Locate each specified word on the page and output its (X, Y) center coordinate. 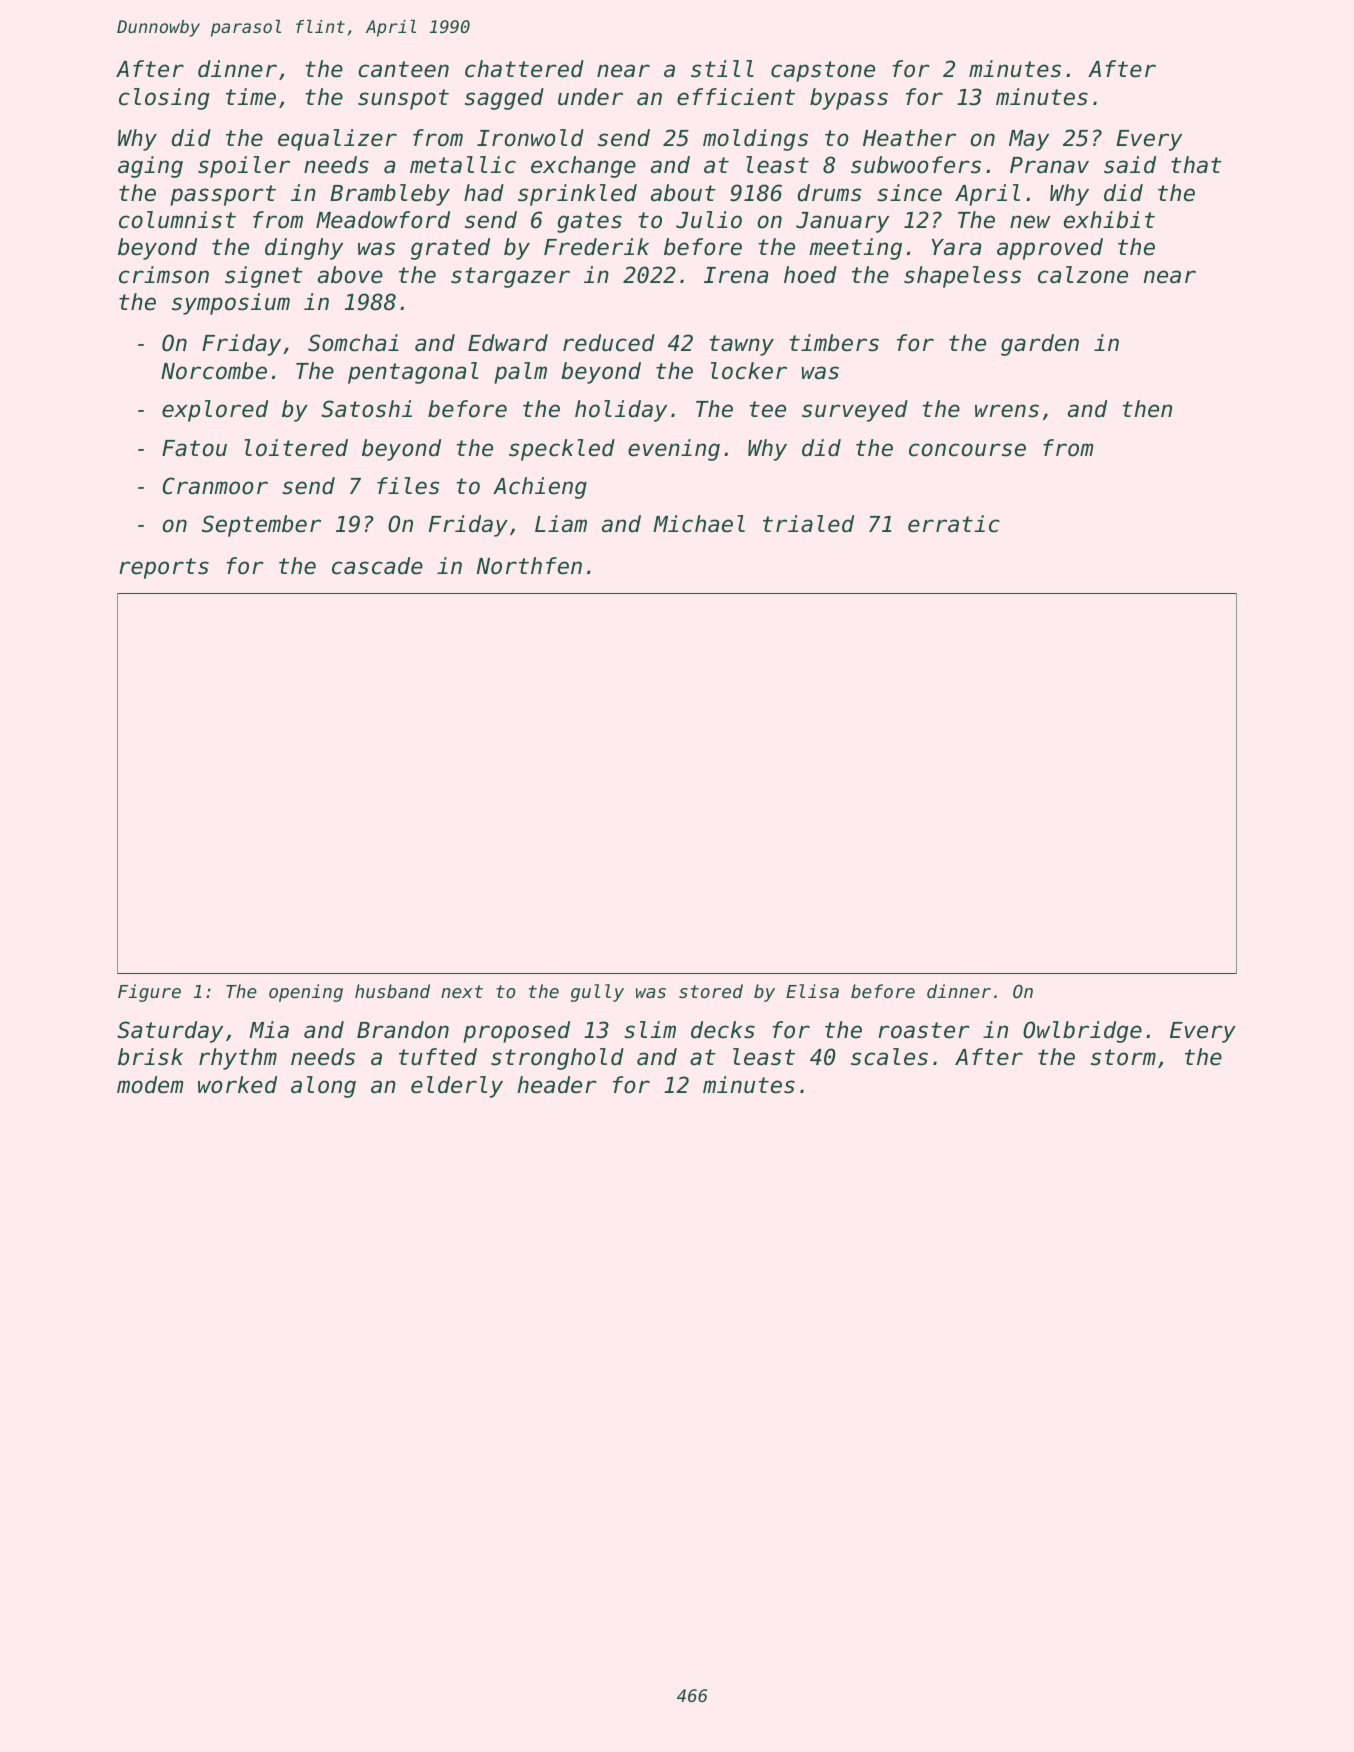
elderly (457, 1087)
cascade (377, 566)
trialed (808, 524)
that (1196, 165)
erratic (954, 524)
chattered (524, 69)
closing (164, 99)
